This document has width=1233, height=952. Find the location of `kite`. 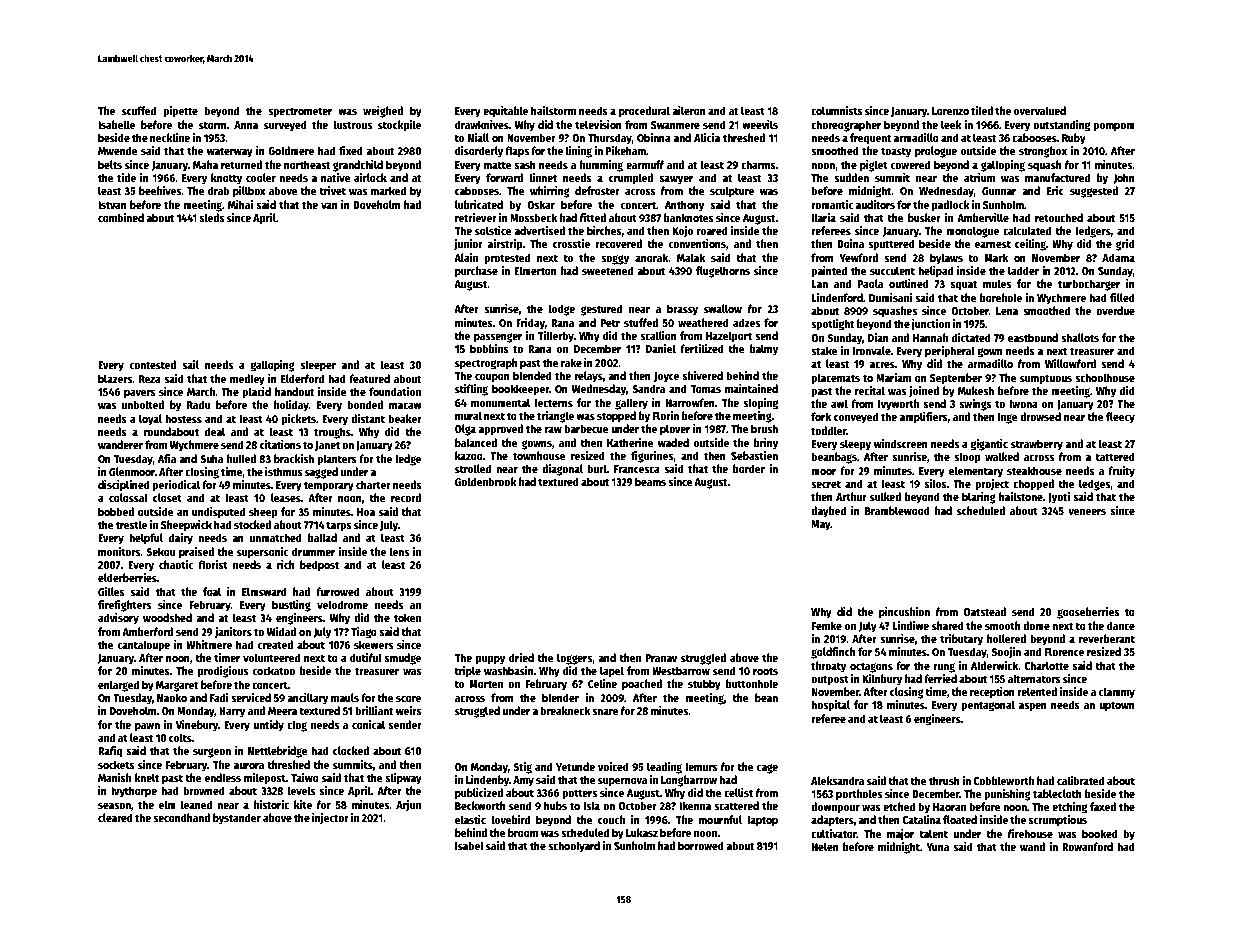

kite is located at coordinates (303, 804).
